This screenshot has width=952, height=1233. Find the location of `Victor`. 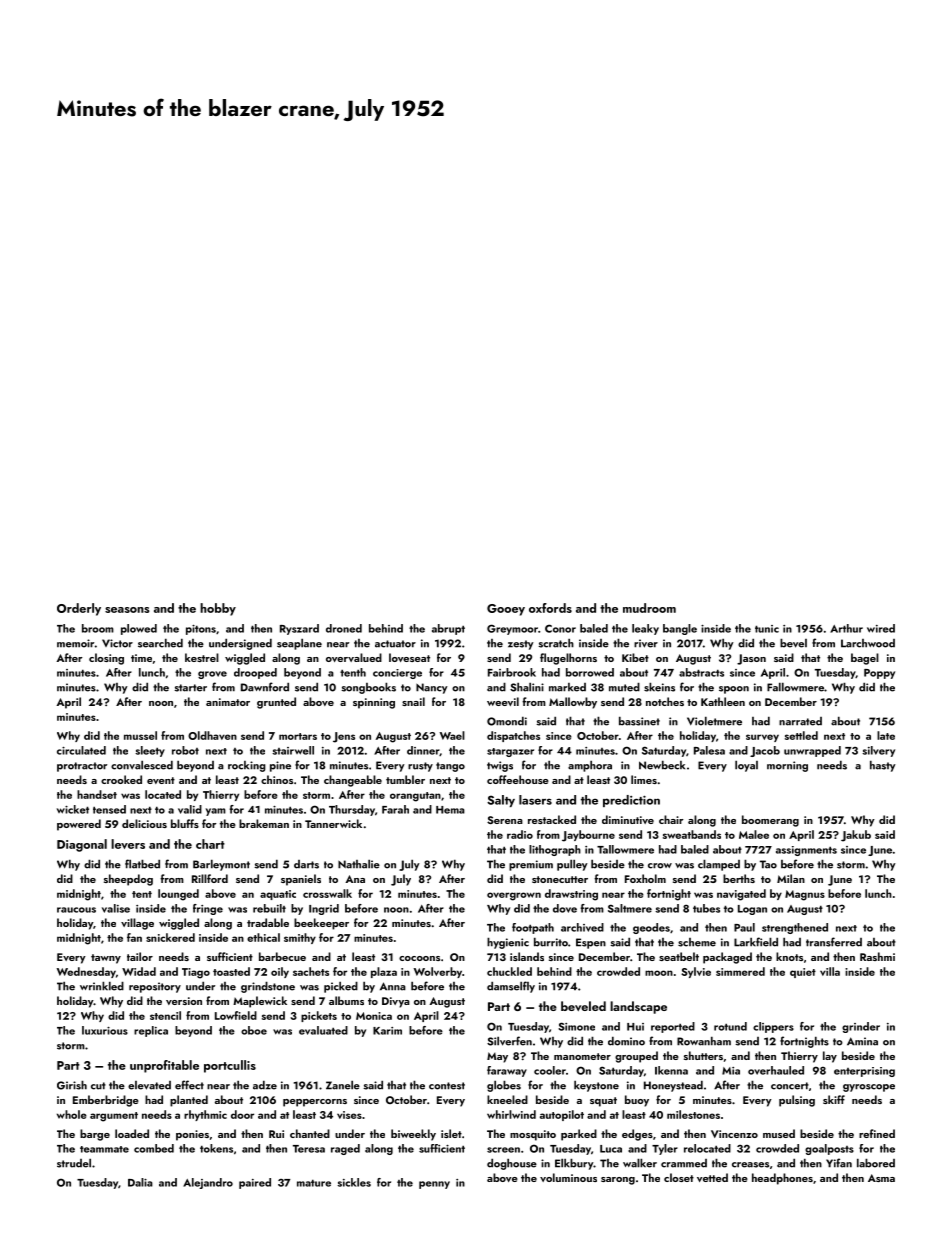

Victor is located at coordinates (117, 643).
